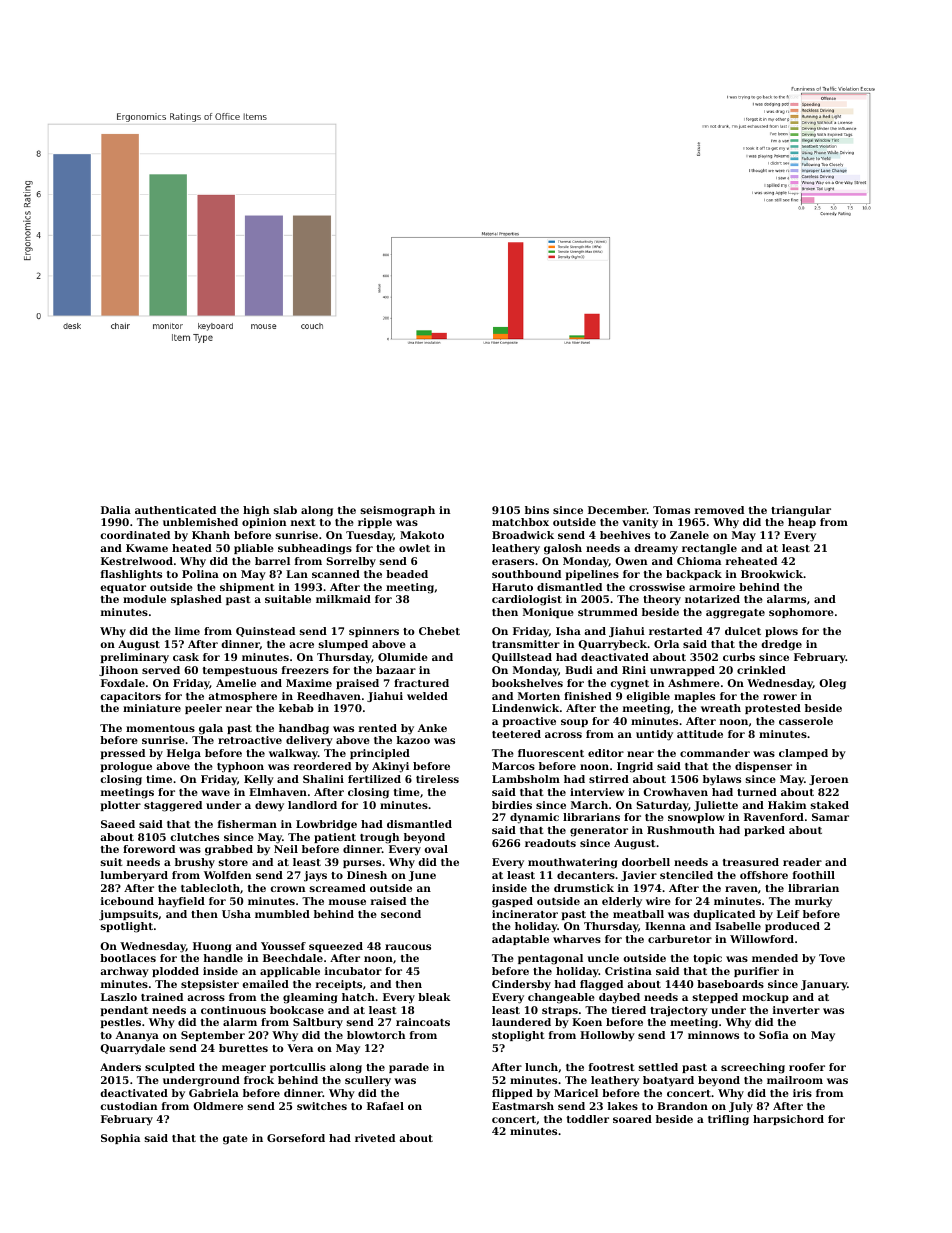  I want to click on removed, so click(719, 510).
